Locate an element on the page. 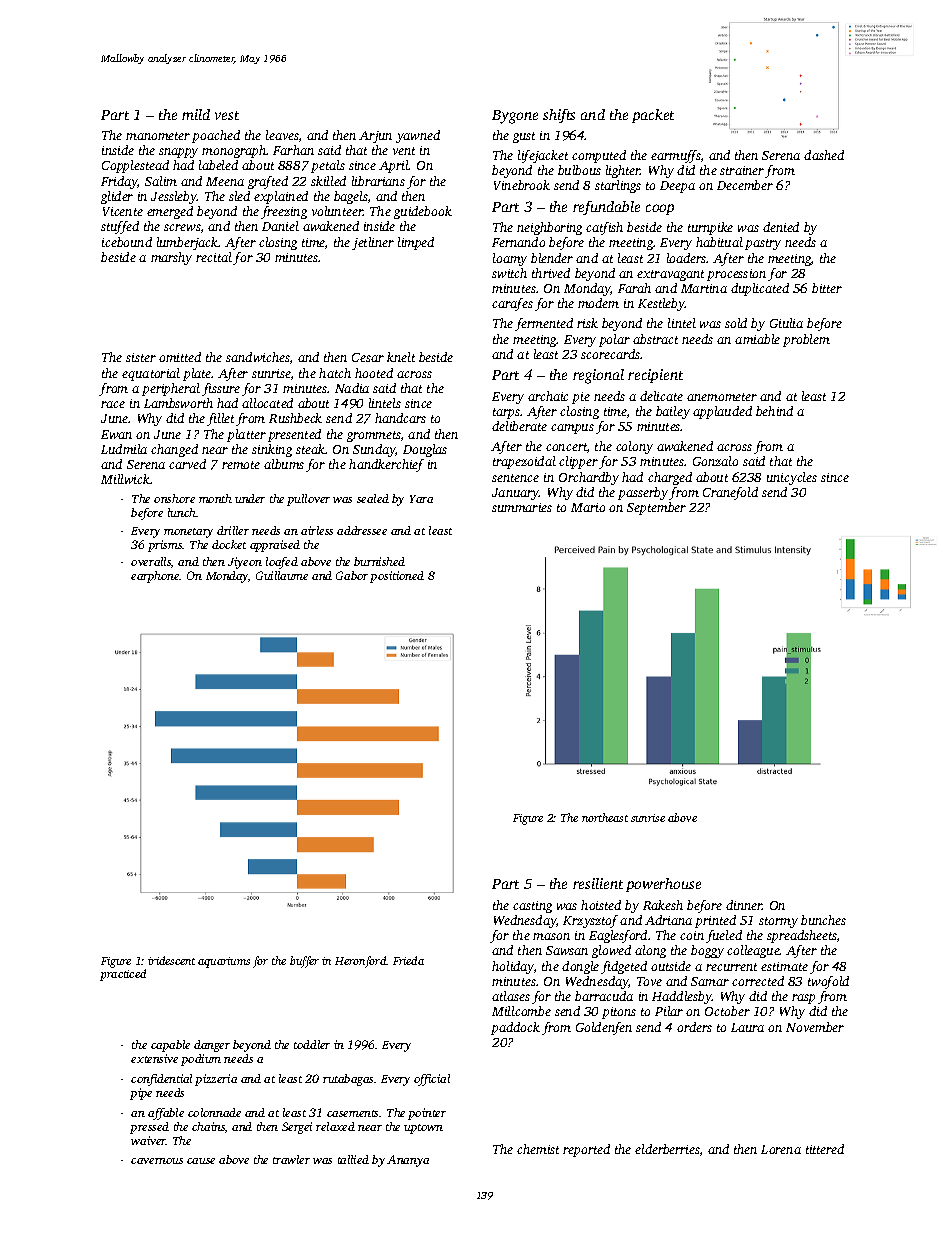 The height and width of the image is (1233, 952). positioned is located at coordinates (397, 577).
